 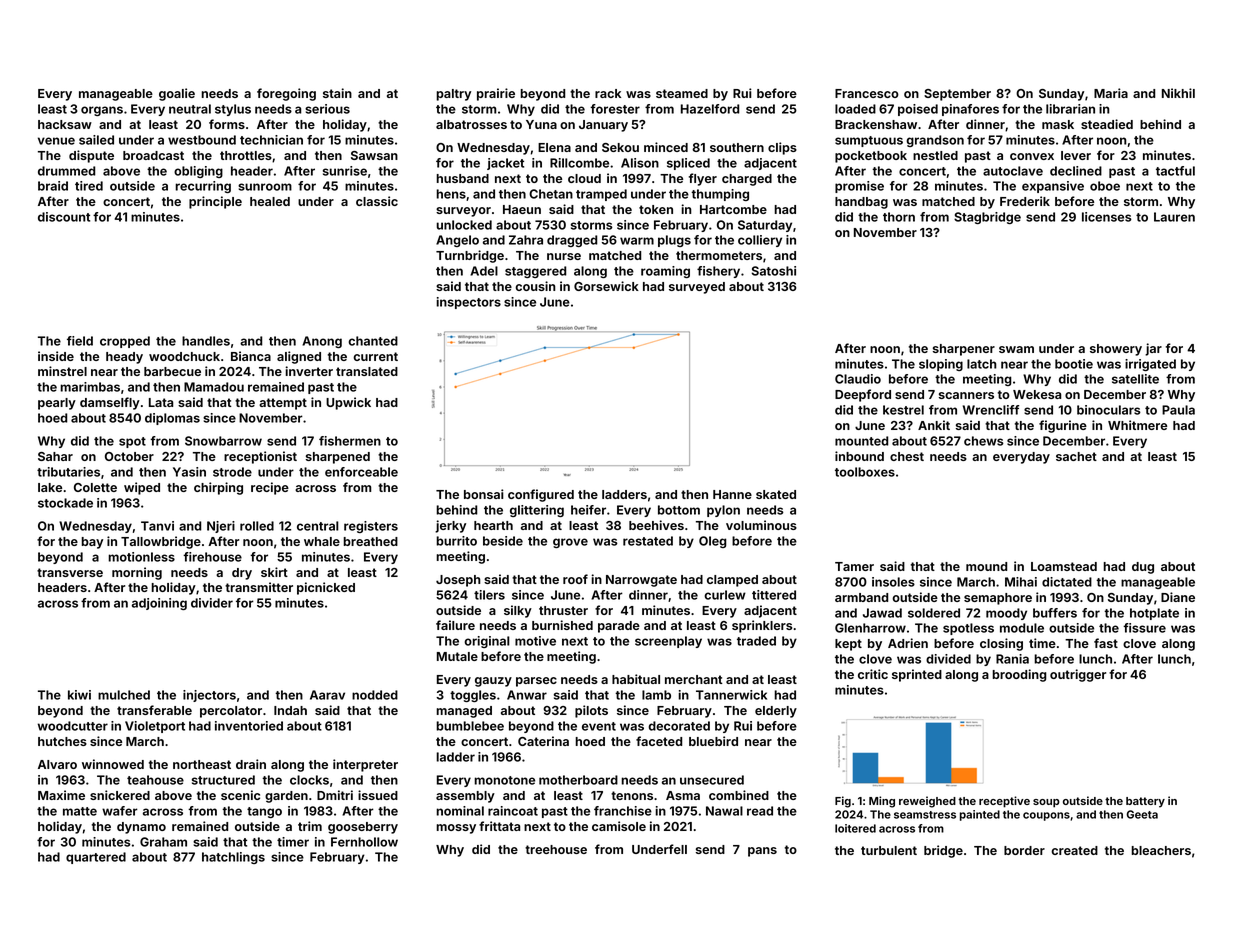 What do you see at coordinates (203, 187) in the screenshot?
I see `recurring` at bounding box center [203, 187].
